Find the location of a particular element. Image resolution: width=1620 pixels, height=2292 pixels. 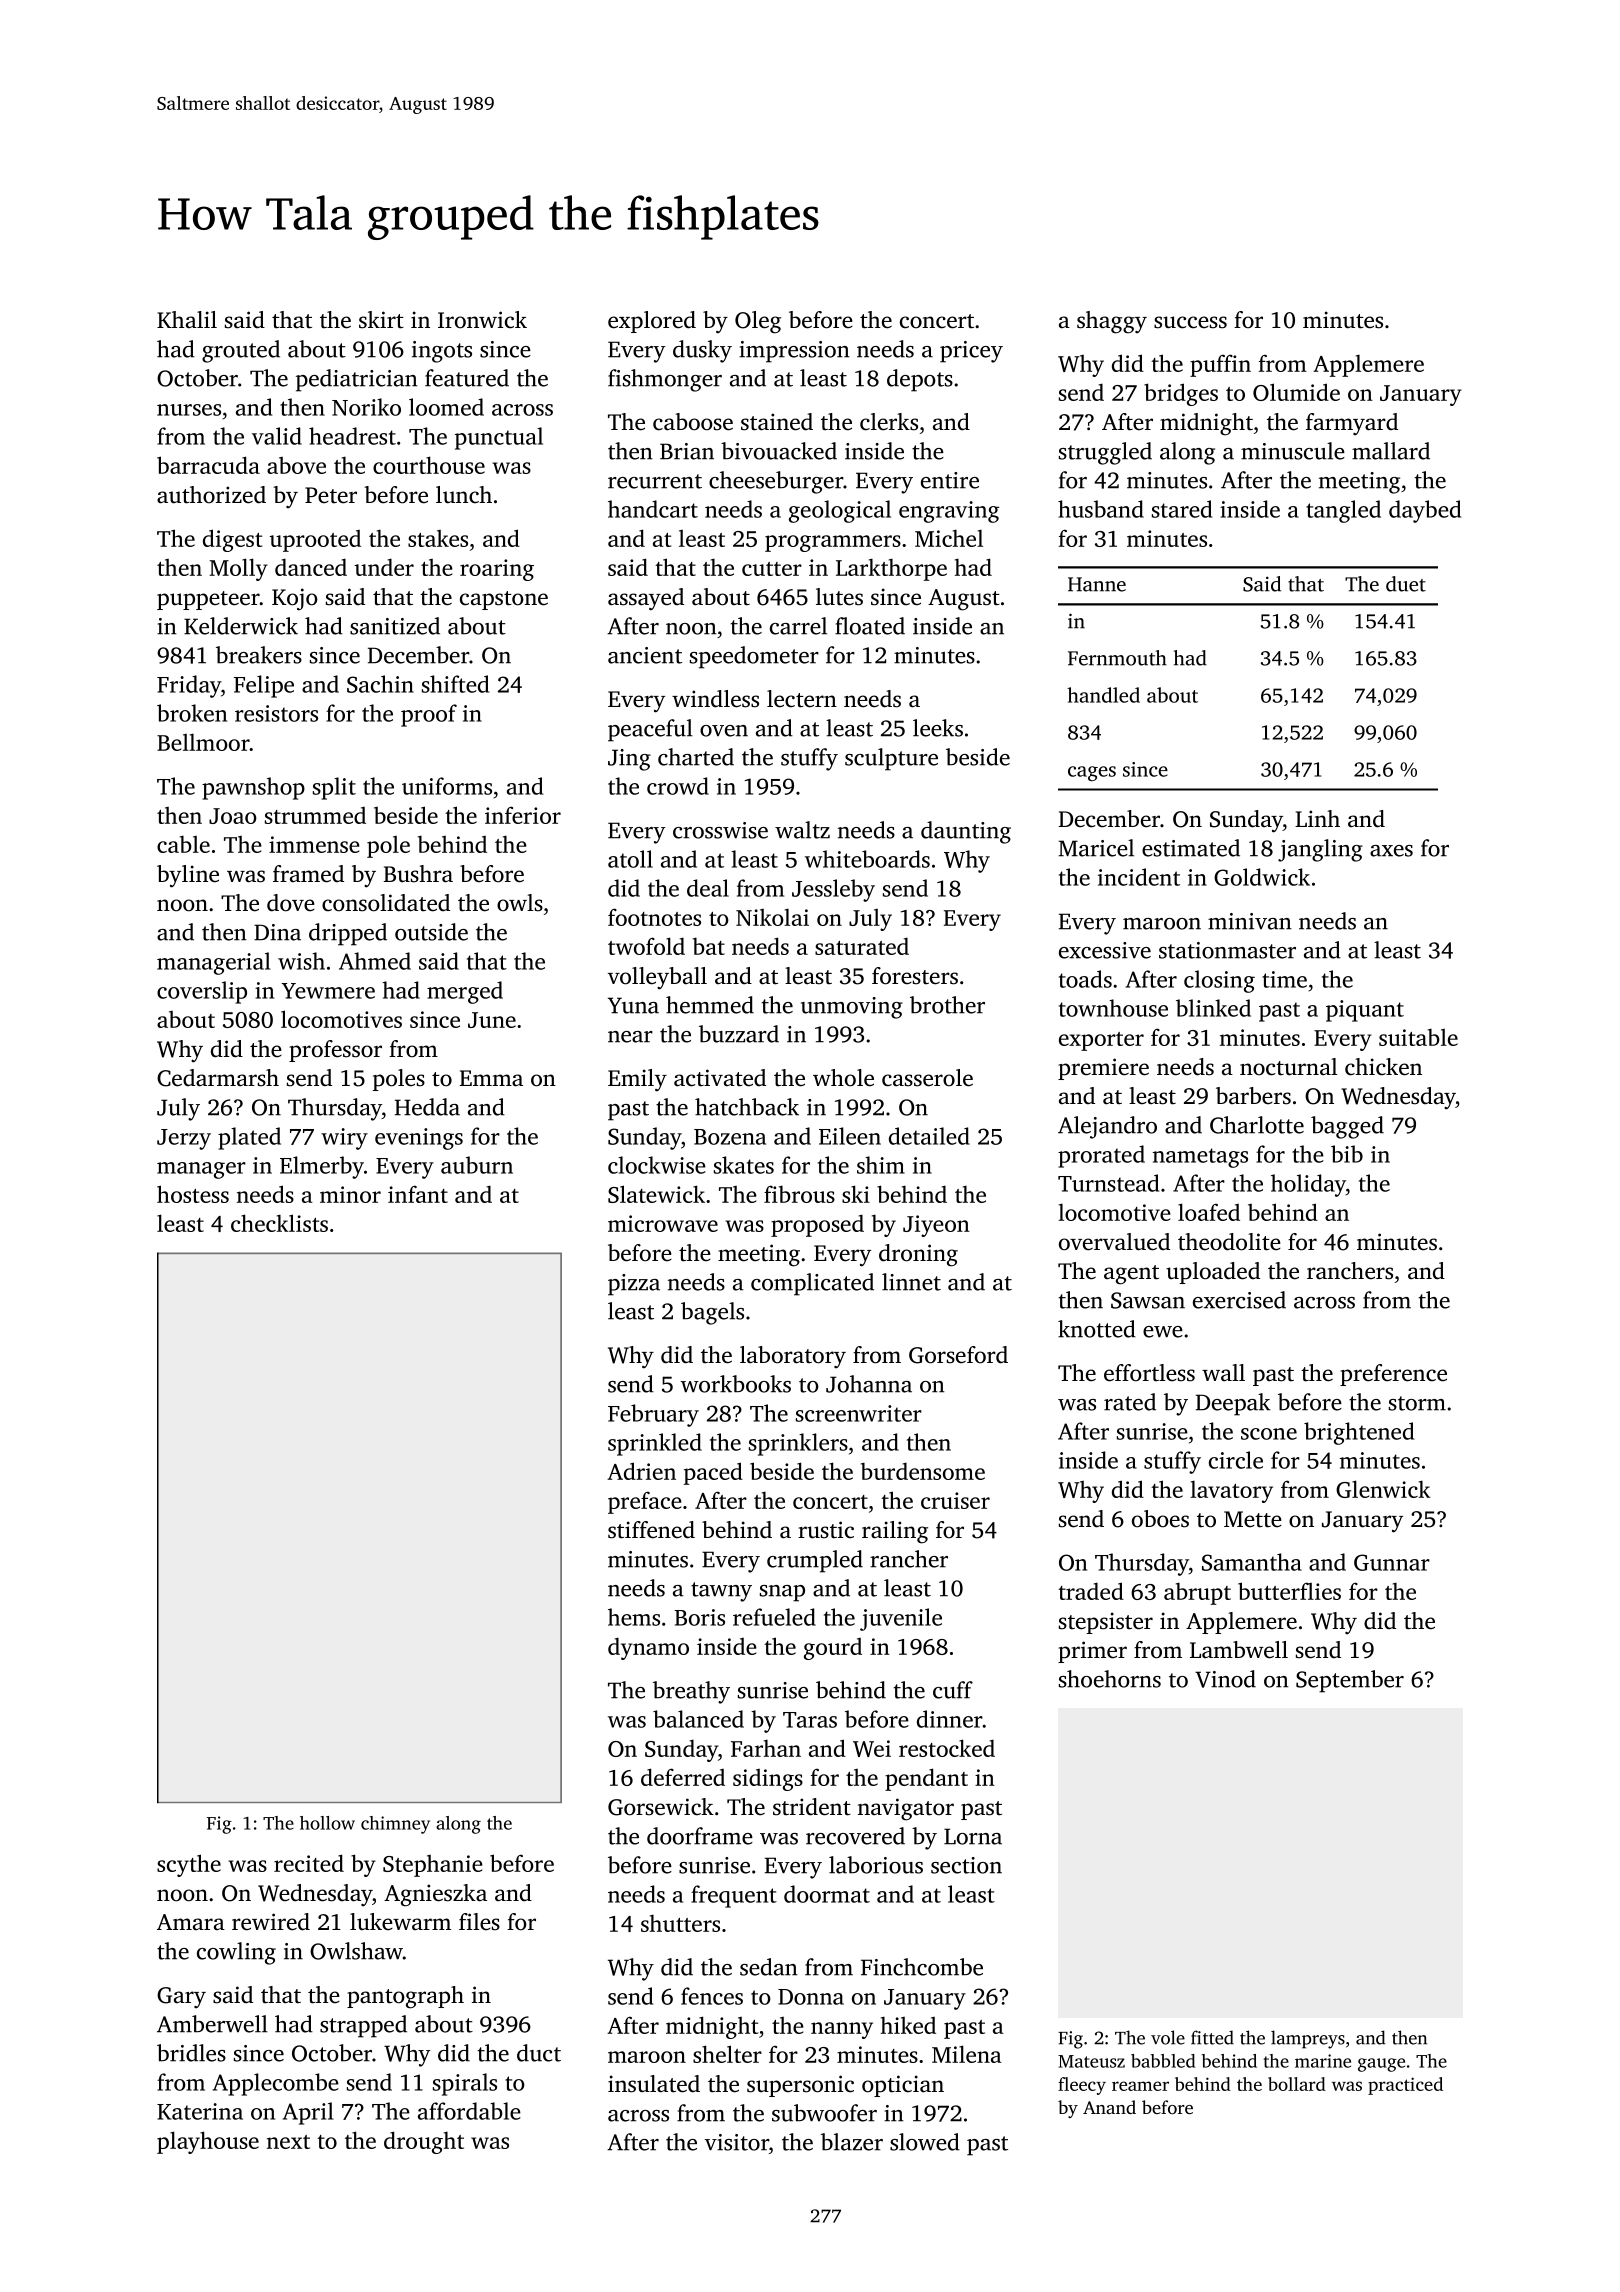

puppeteer is located at coordinates (208, 600).
